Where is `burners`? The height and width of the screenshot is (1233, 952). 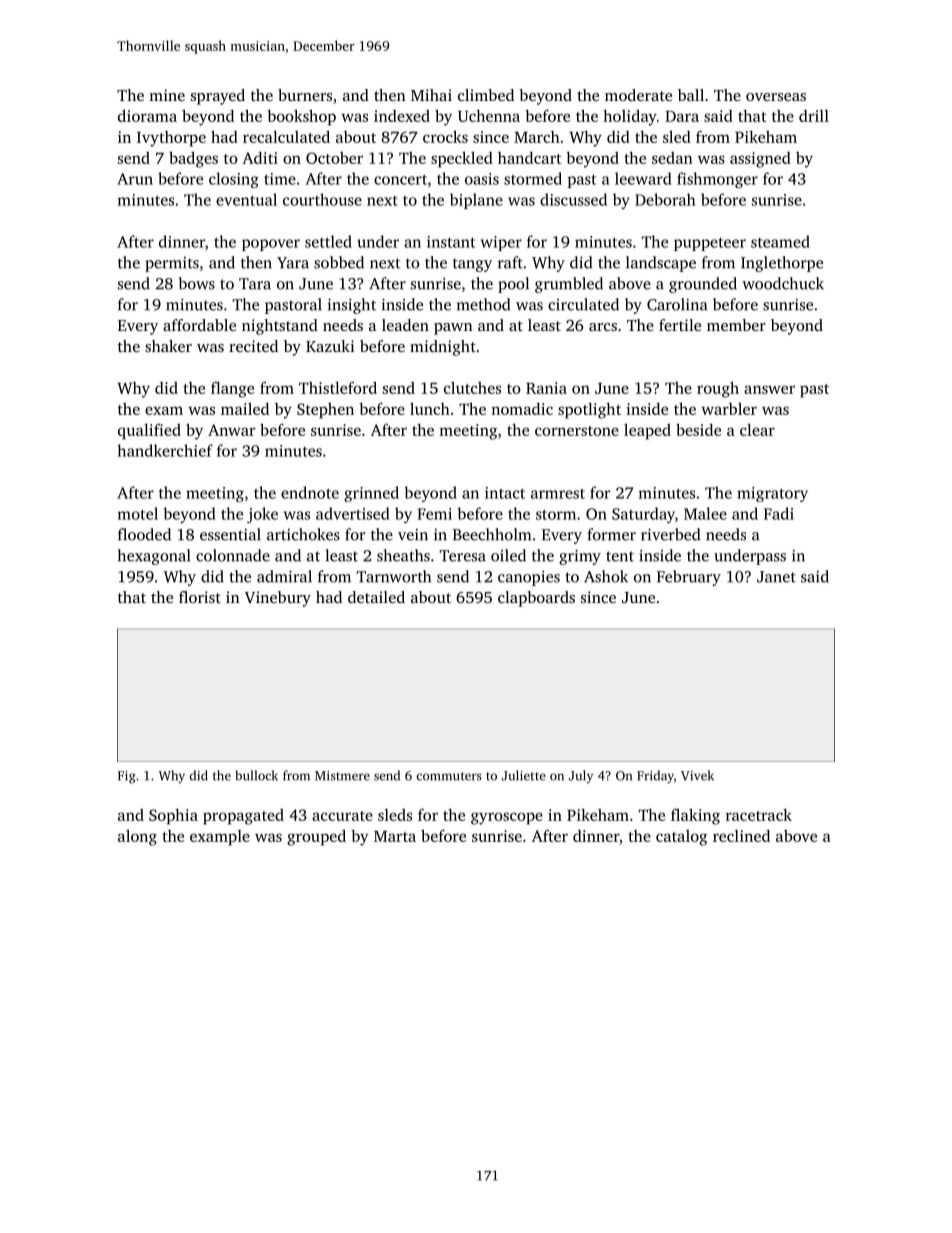
burners is located at coordinates (305, 95).
